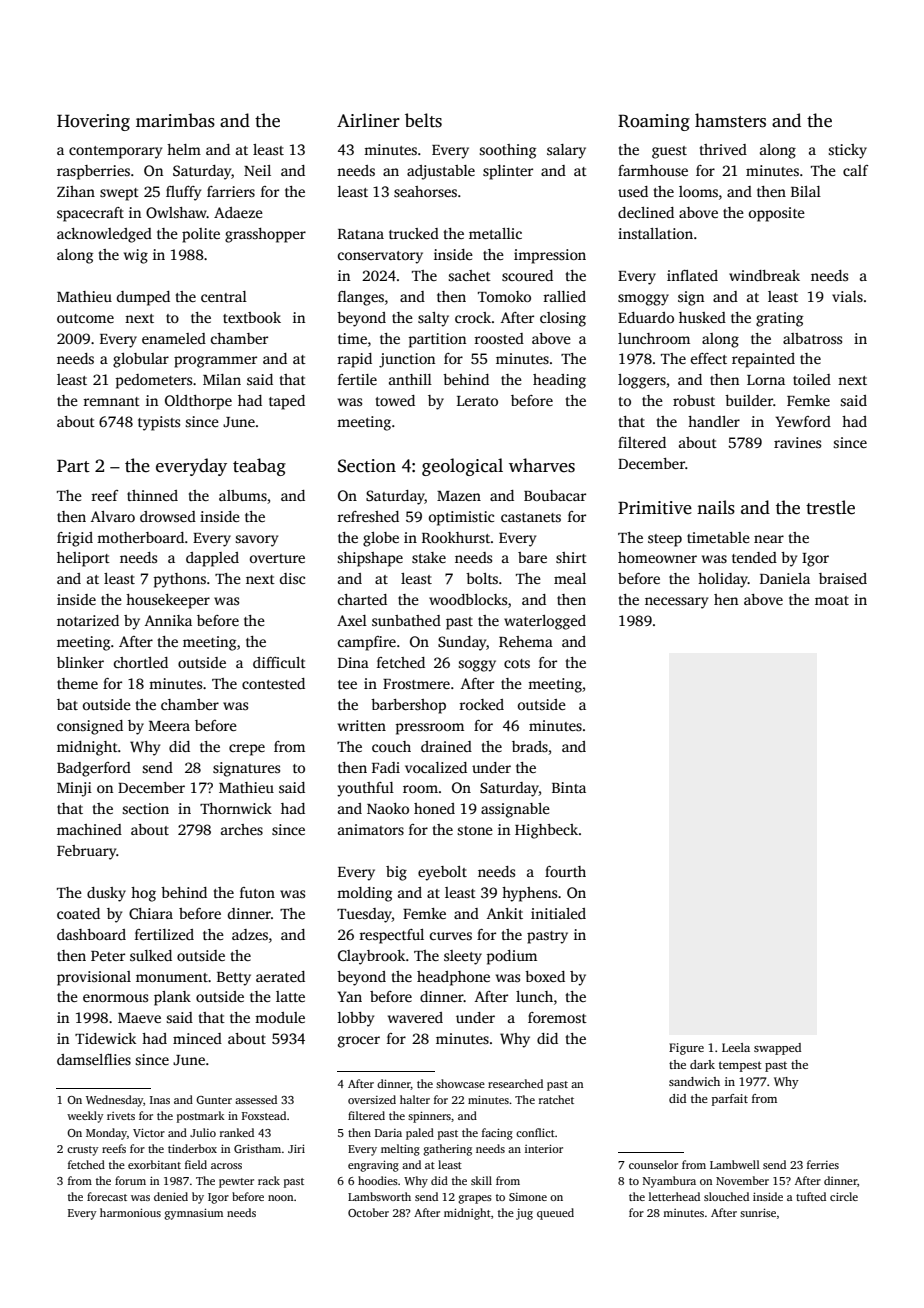 This document has height=1308, width=924. I want to click on Airliner, so click(368, 120).
